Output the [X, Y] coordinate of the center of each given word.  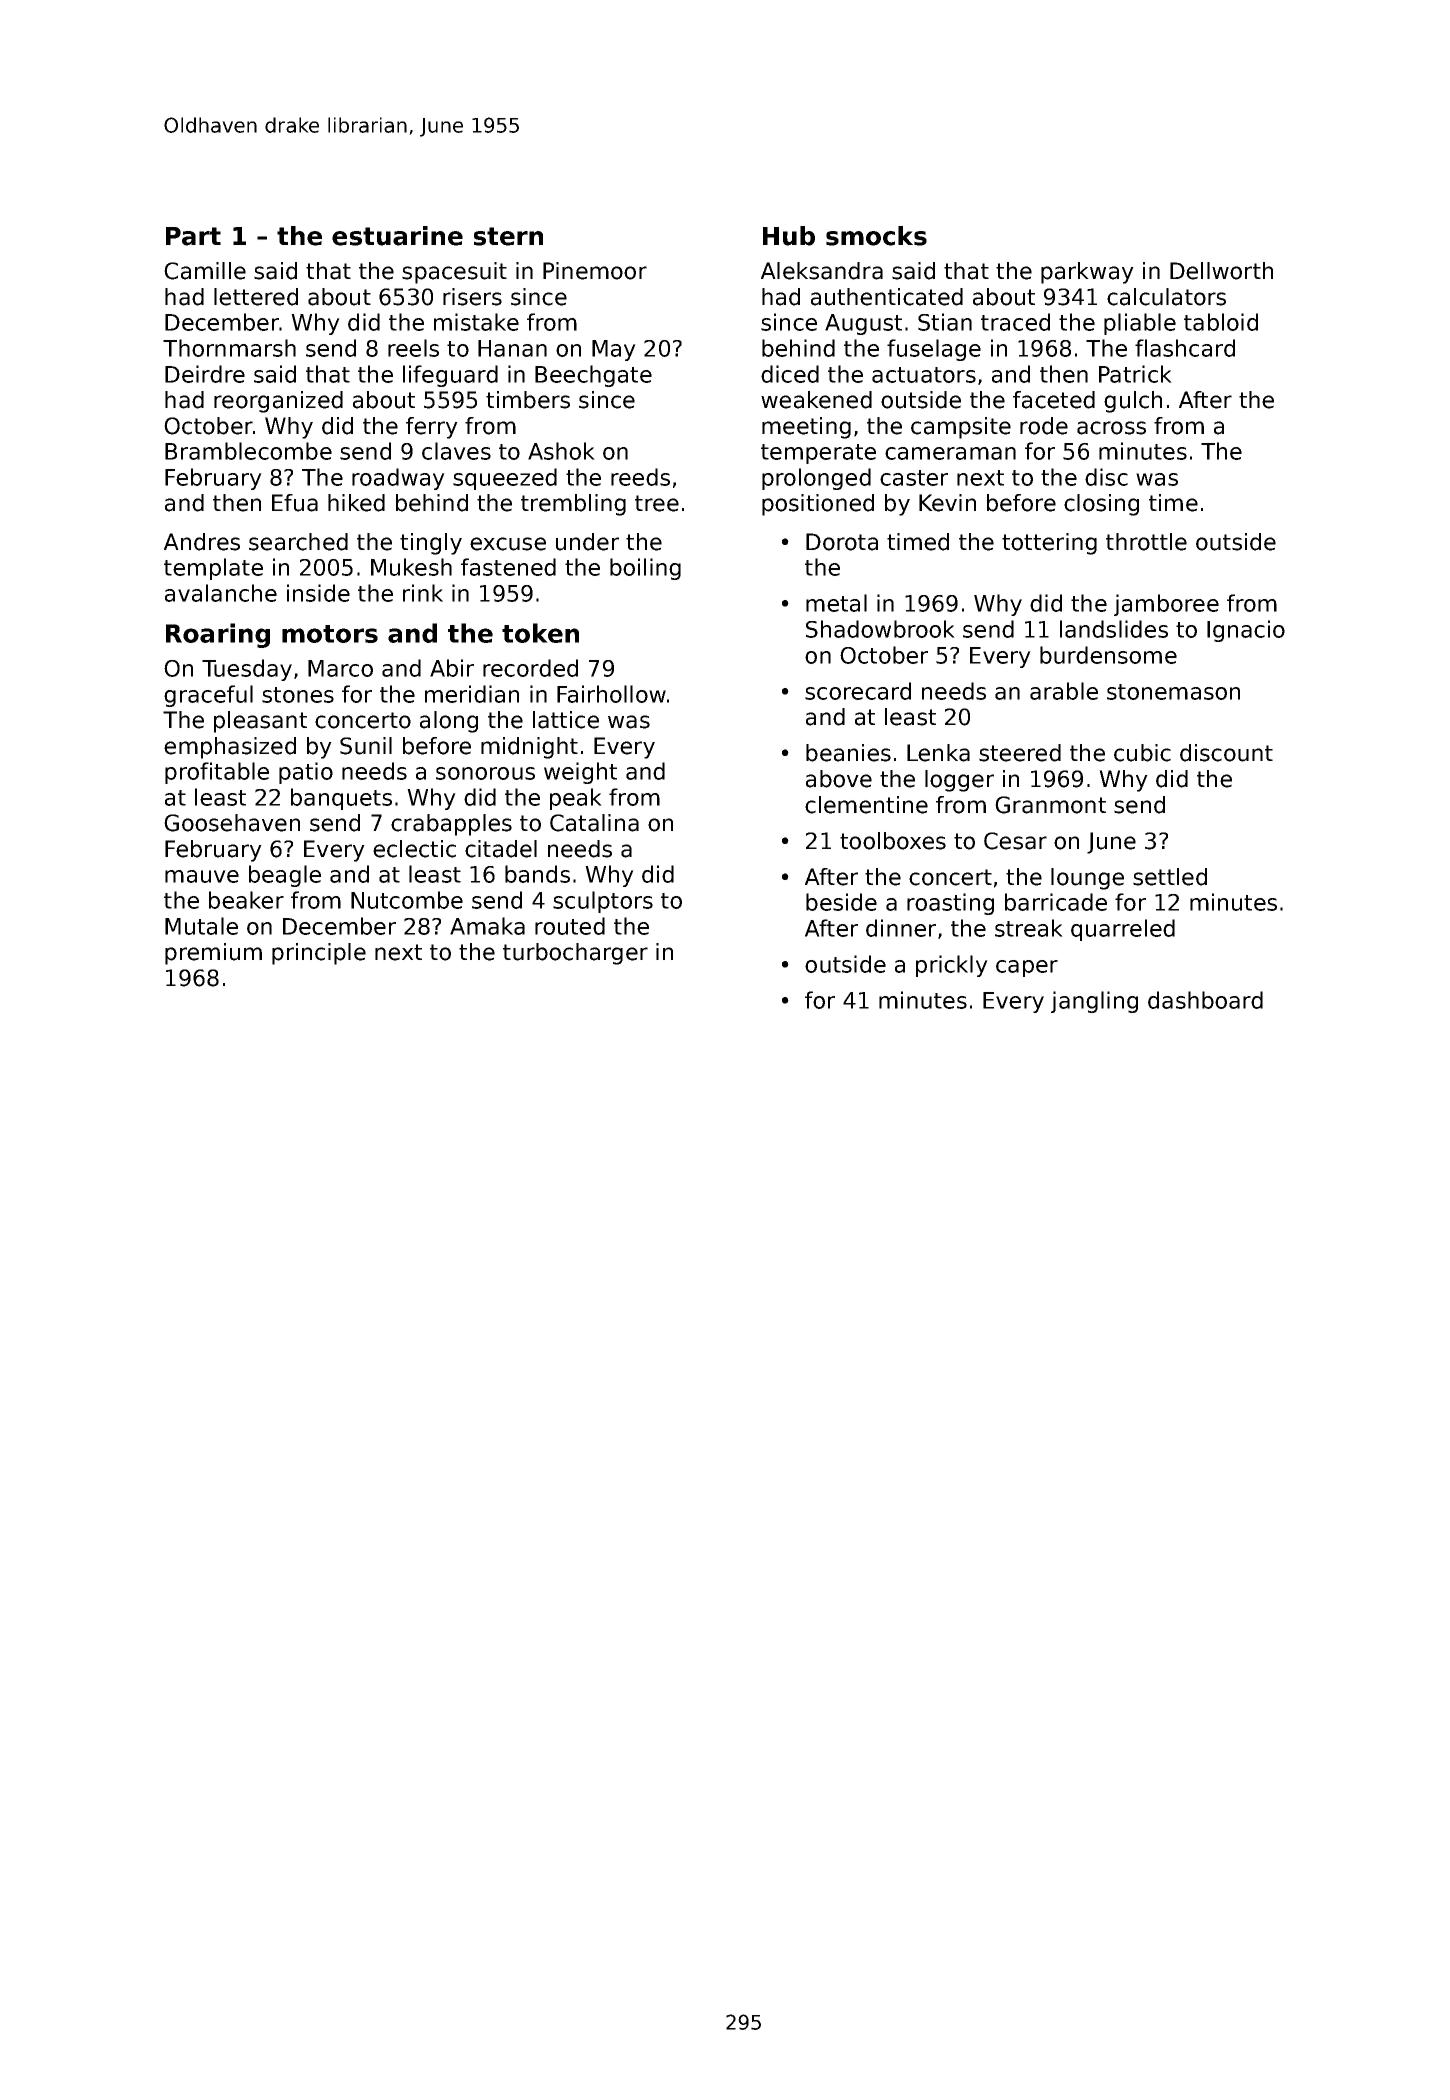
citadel [501, 849]
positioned [818, 505]
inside [318, 593]
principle [319, 954]
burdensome [1108, 655]
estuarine [397, 236]
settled [1170, 877]
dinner [901, 928]
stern [508, 236]
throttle [1146, 542]
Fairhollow [611, 694]
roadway [398, 479]
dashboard [1205, 1000]
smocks [876, 236]
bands [537, 874]
